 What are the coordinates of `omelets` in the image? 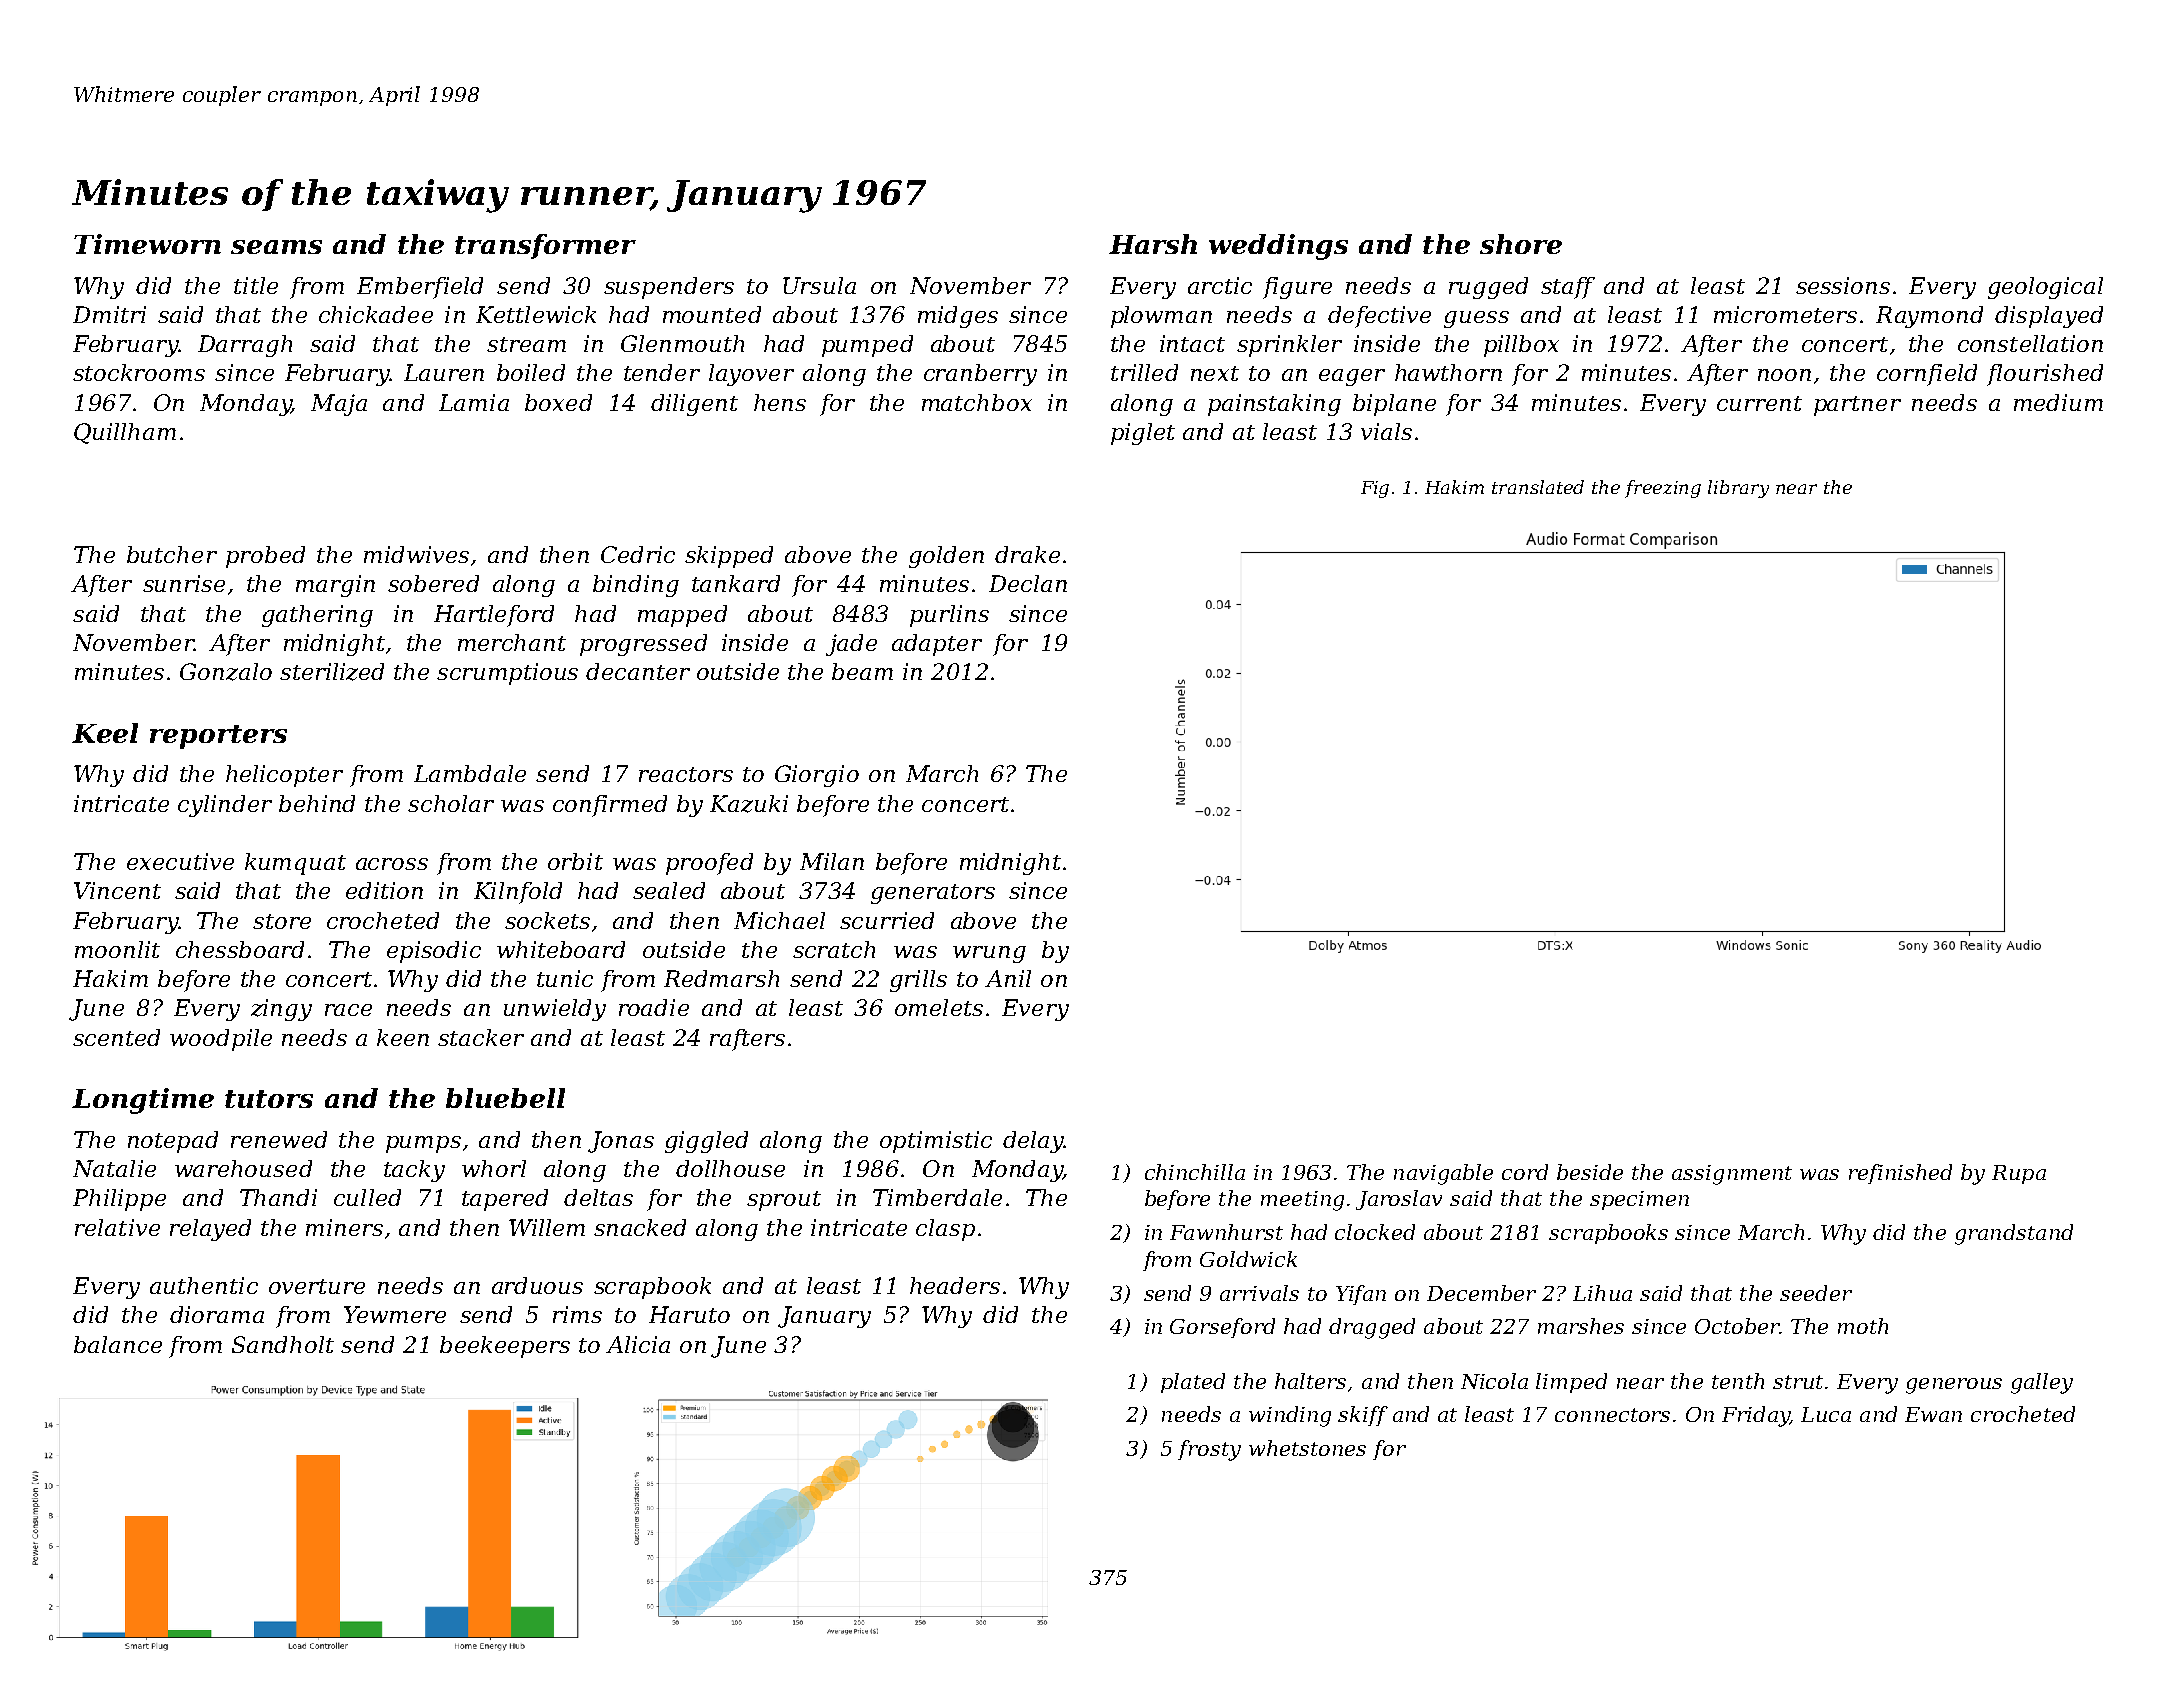 It's located at (939, 1007).
